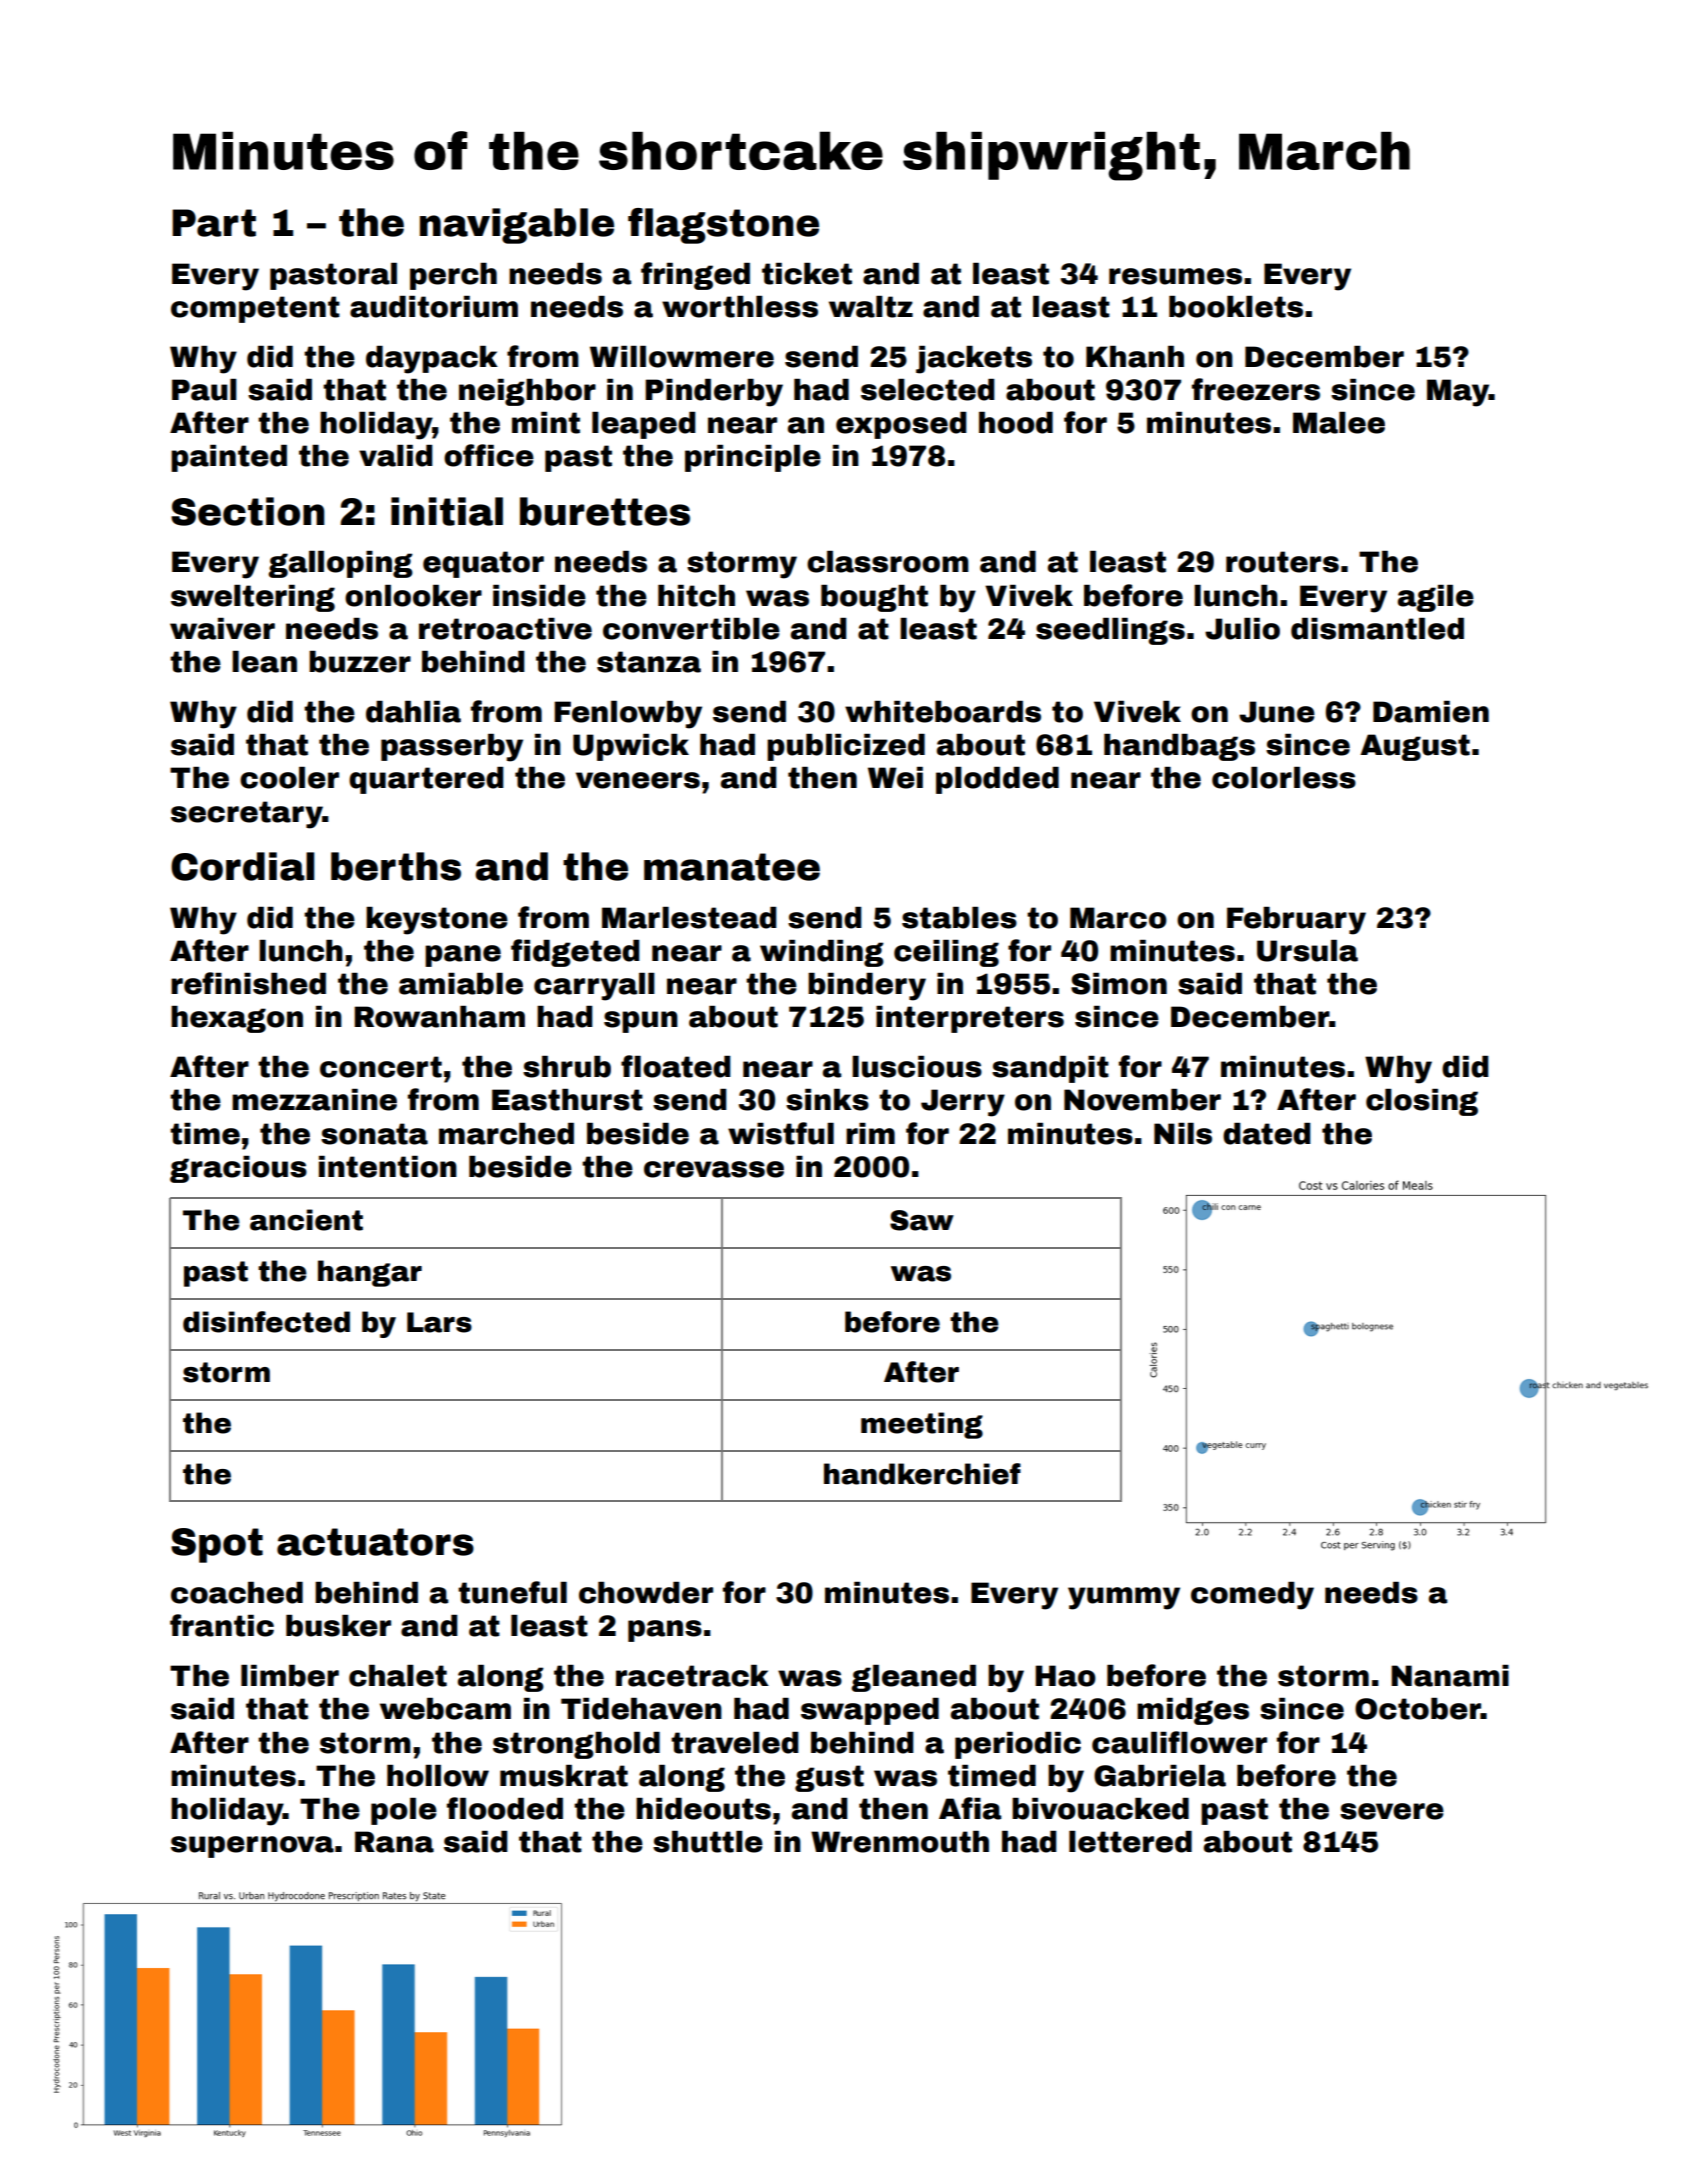 The height and width of the document is (2178, 1683). What do you see at coordinates (434, 307) in the document?
I see `auditorium` at bounding box center [434, 307].
